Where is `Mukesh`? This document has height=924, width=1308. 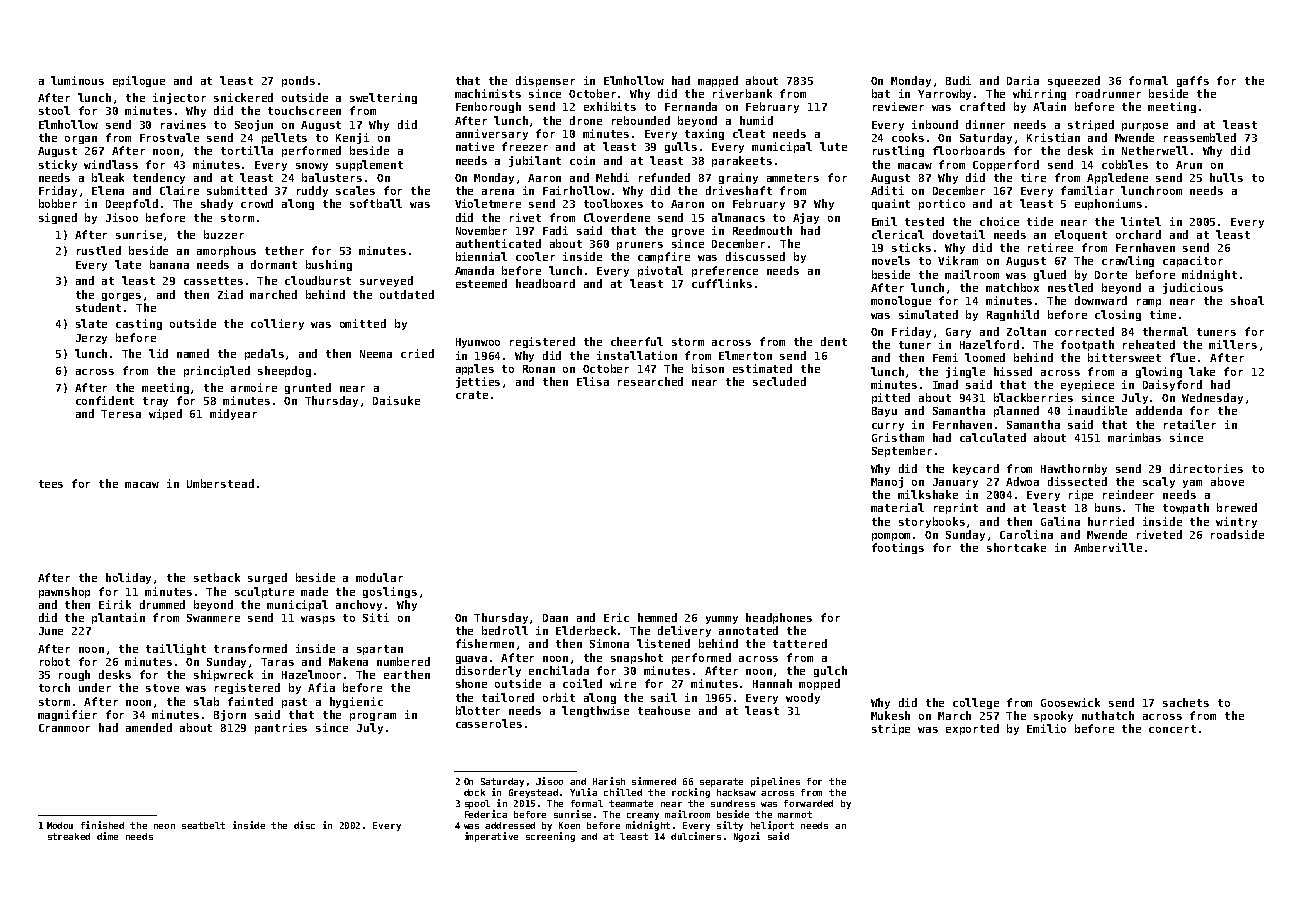 Mukesh is located at coordinates (890, 715).
